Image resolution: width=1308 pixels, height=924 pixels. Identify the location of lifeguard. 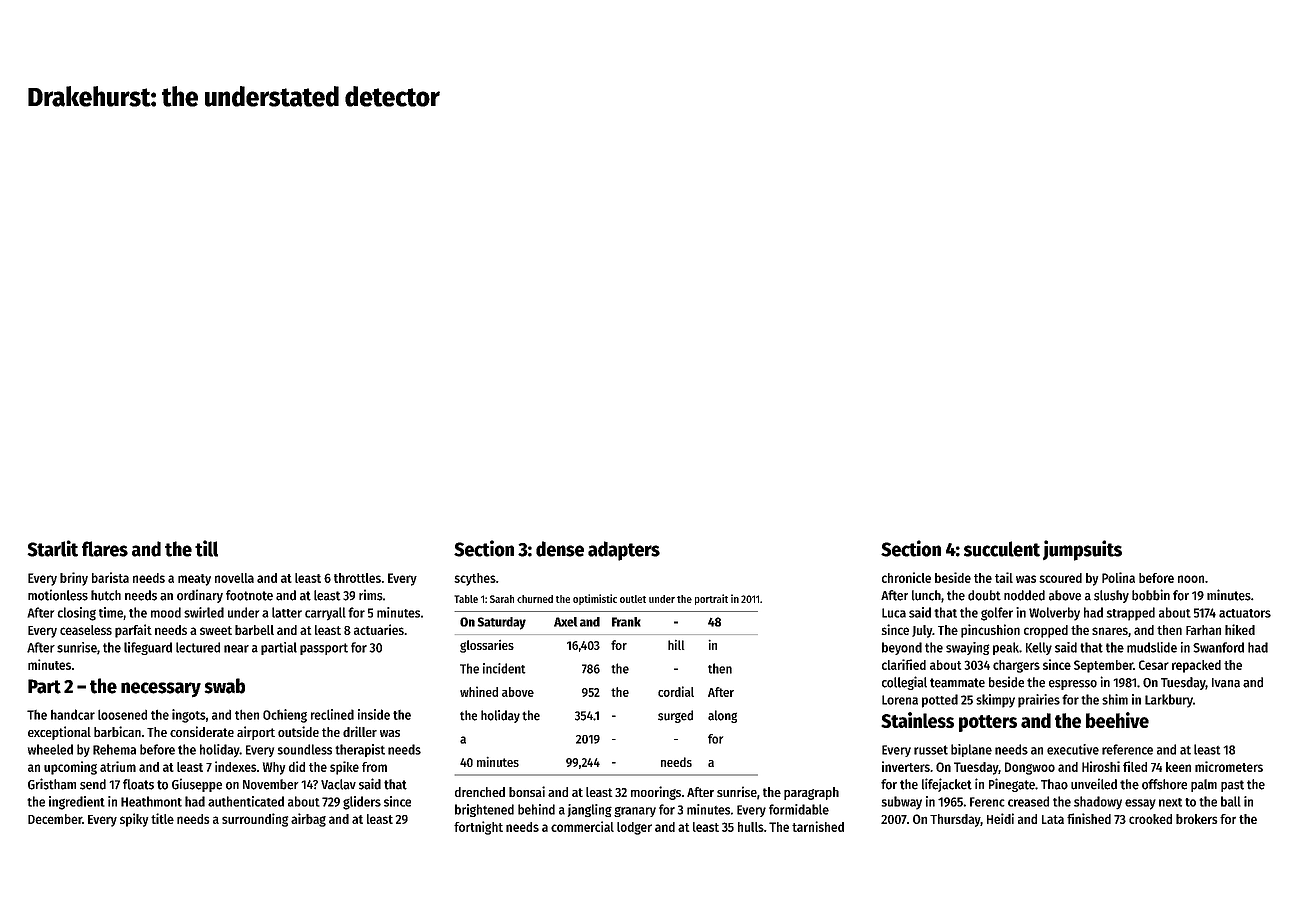
(148, 648).
